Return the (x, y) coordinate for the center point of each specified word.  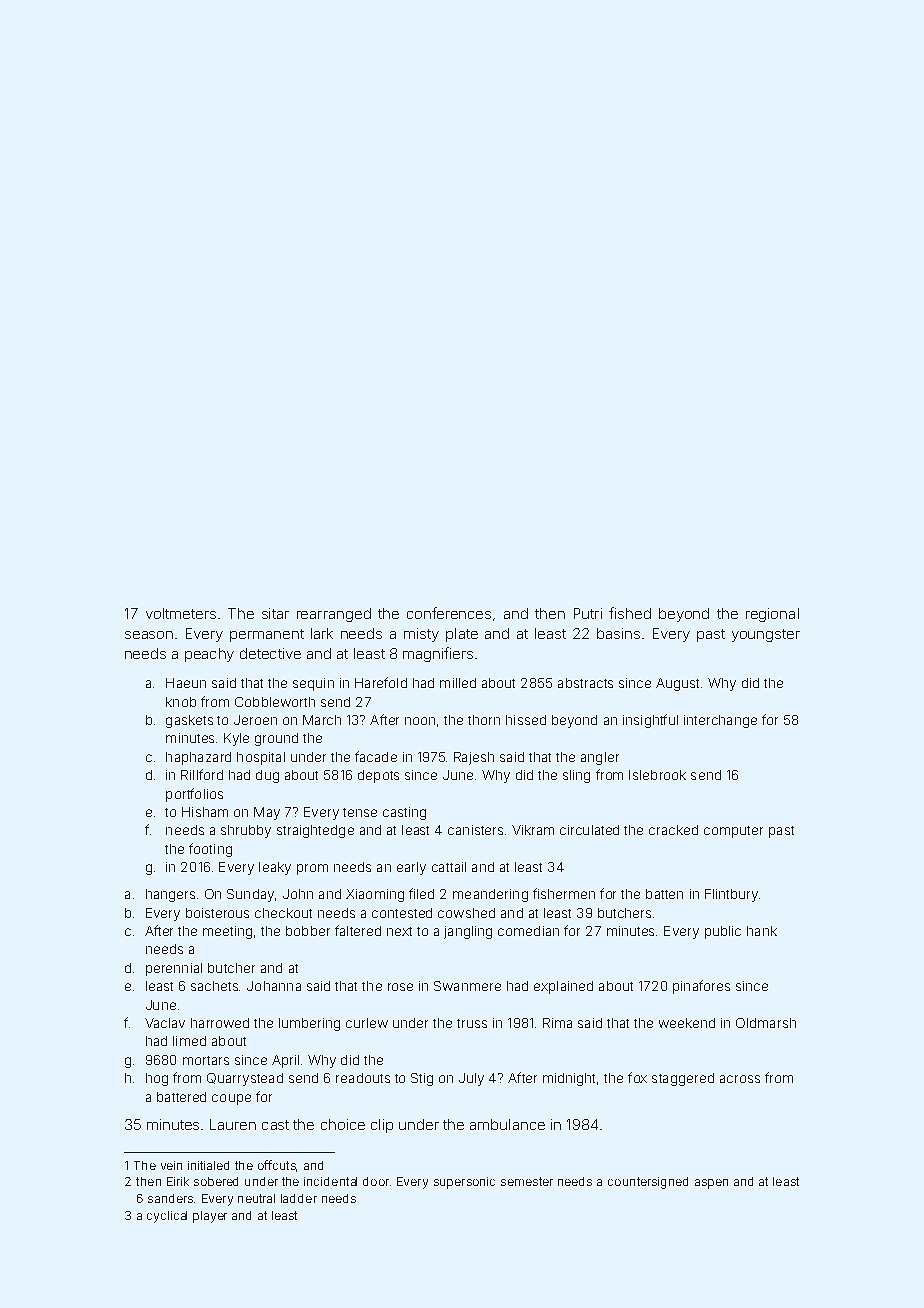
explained (563, 987)
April (285, 1061)
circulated (589, 830)
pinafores (701, 987)
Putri (588, 613)
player (210, 1217)
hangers (170, 895)
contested (402, 913)
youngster (766, 635)
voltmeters (181, 613)
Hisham (205, 812)
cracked (673, 830)
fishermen (564, 893)
